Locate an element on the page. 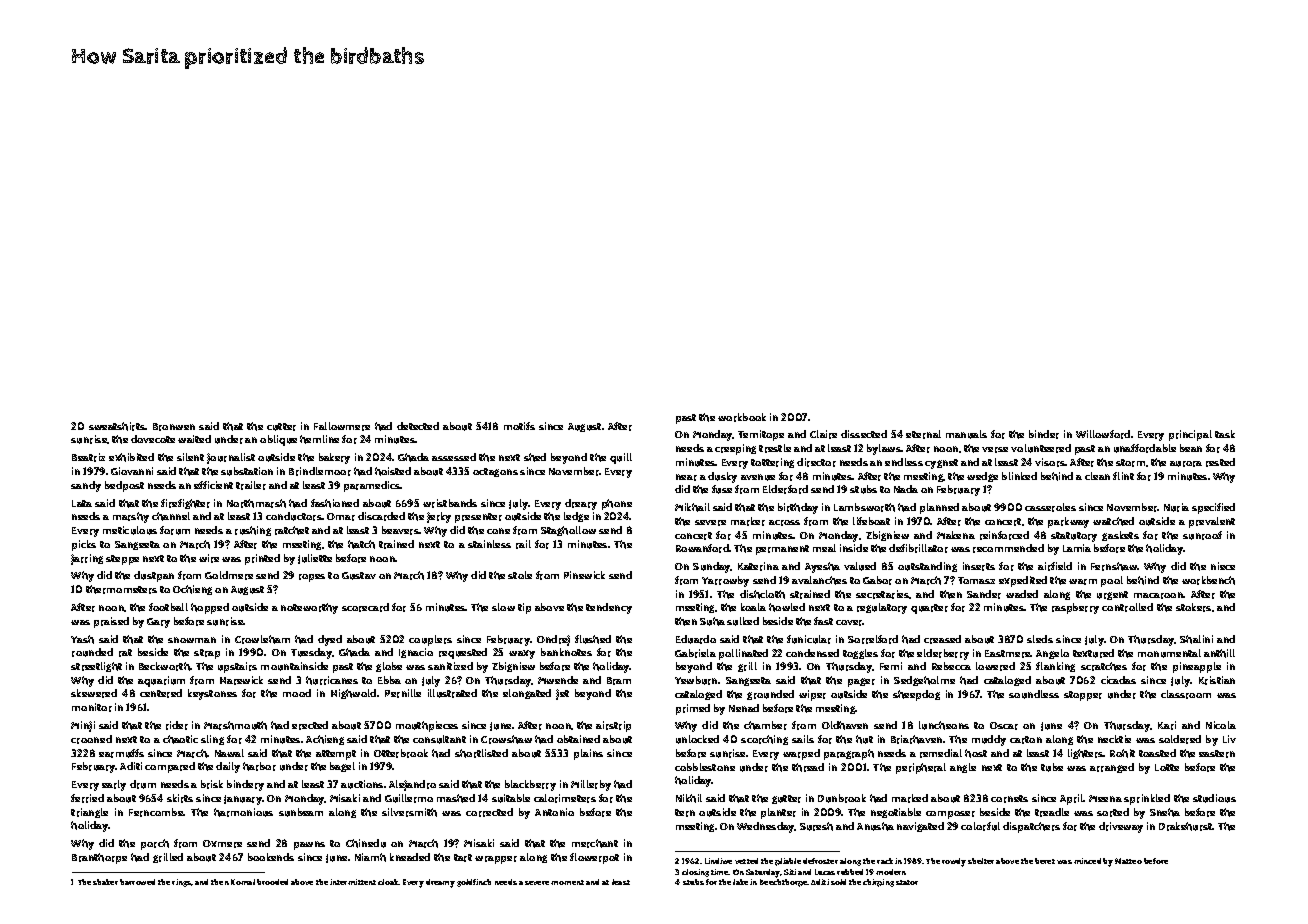 This document has width=1308, height=924. conductors is located at coordinates (294, 516).
